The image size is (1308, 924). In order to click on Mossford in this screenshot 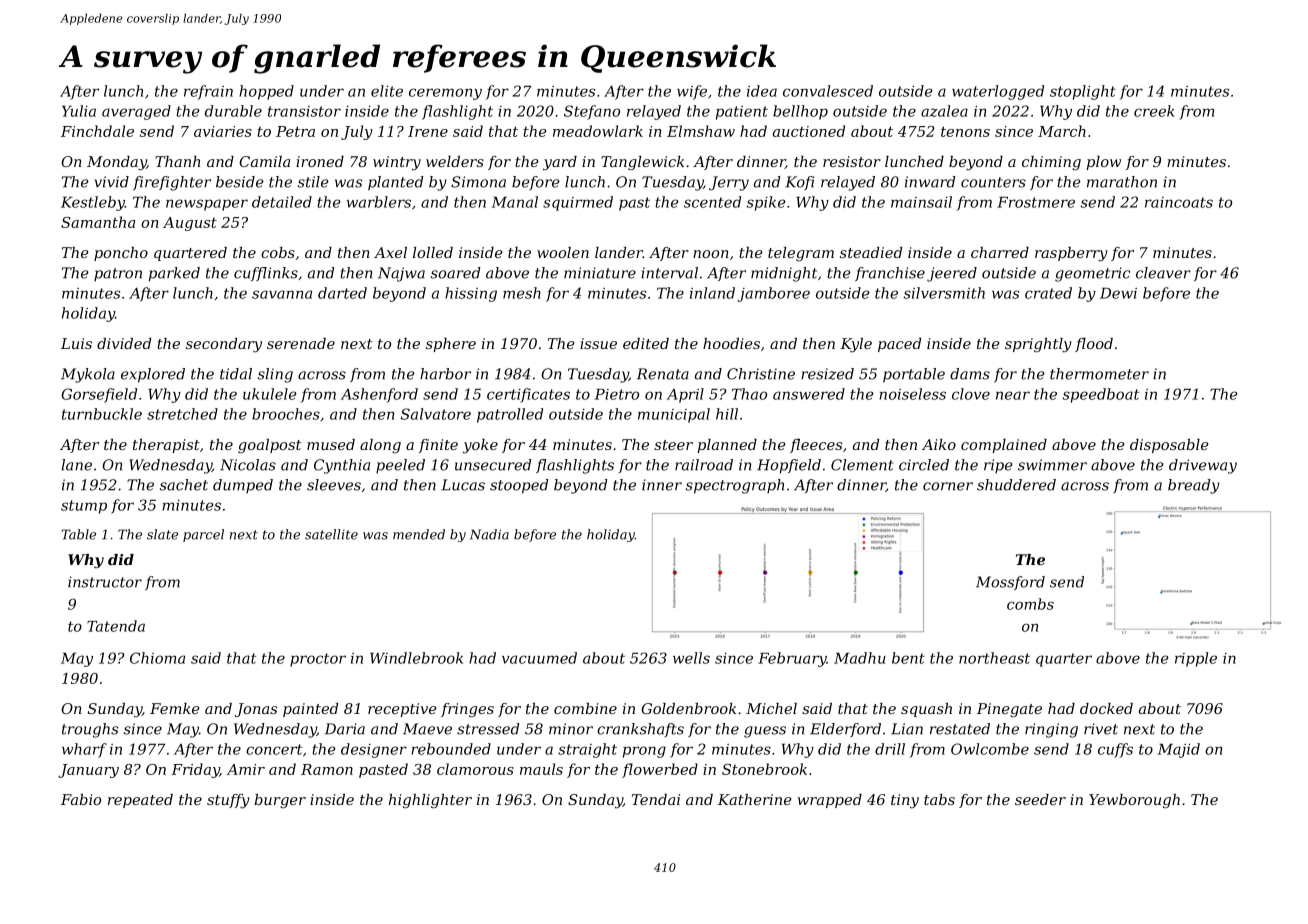, I will do `click(1010, 583)`.
